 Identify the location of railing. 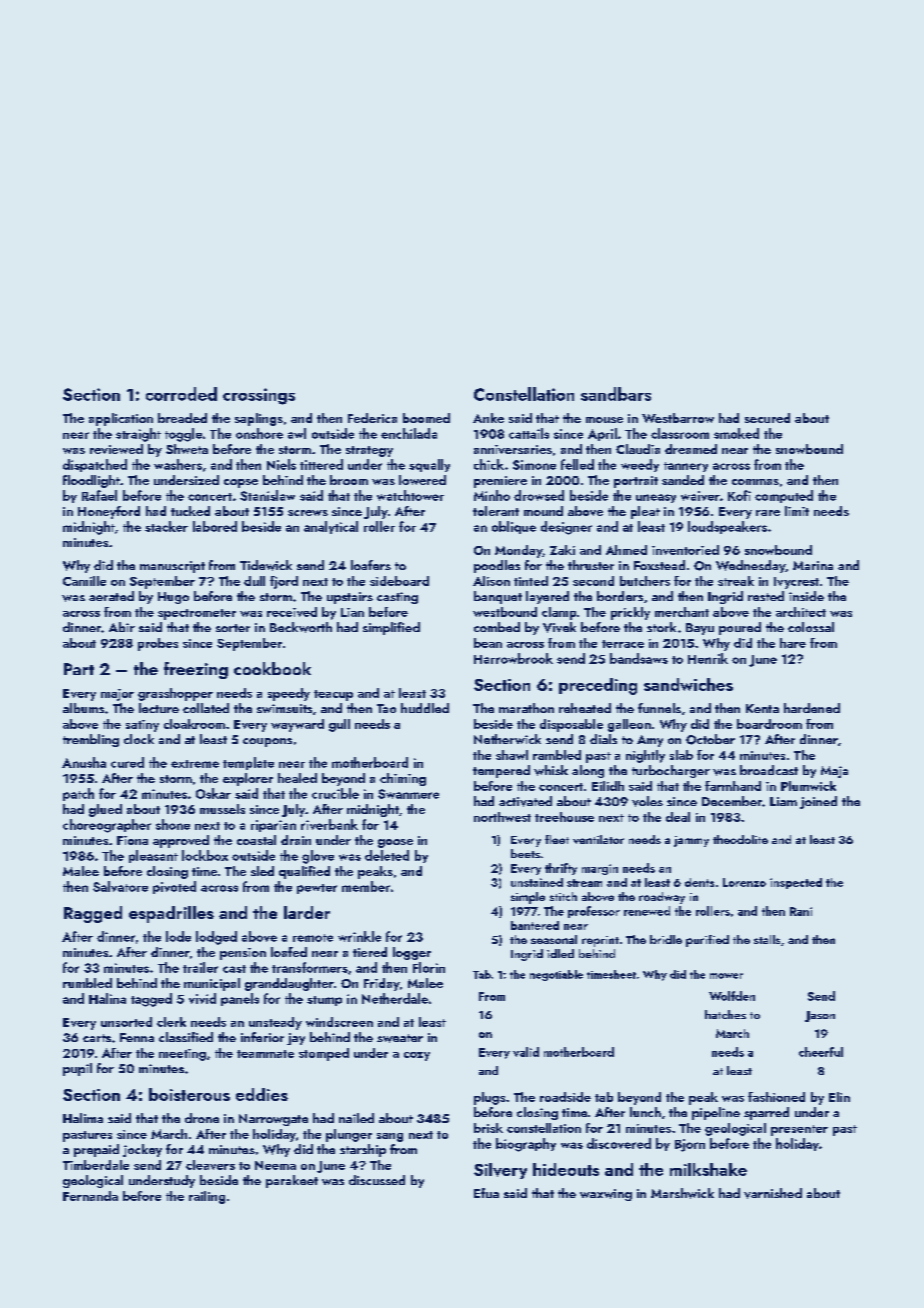
(207, 1197).
